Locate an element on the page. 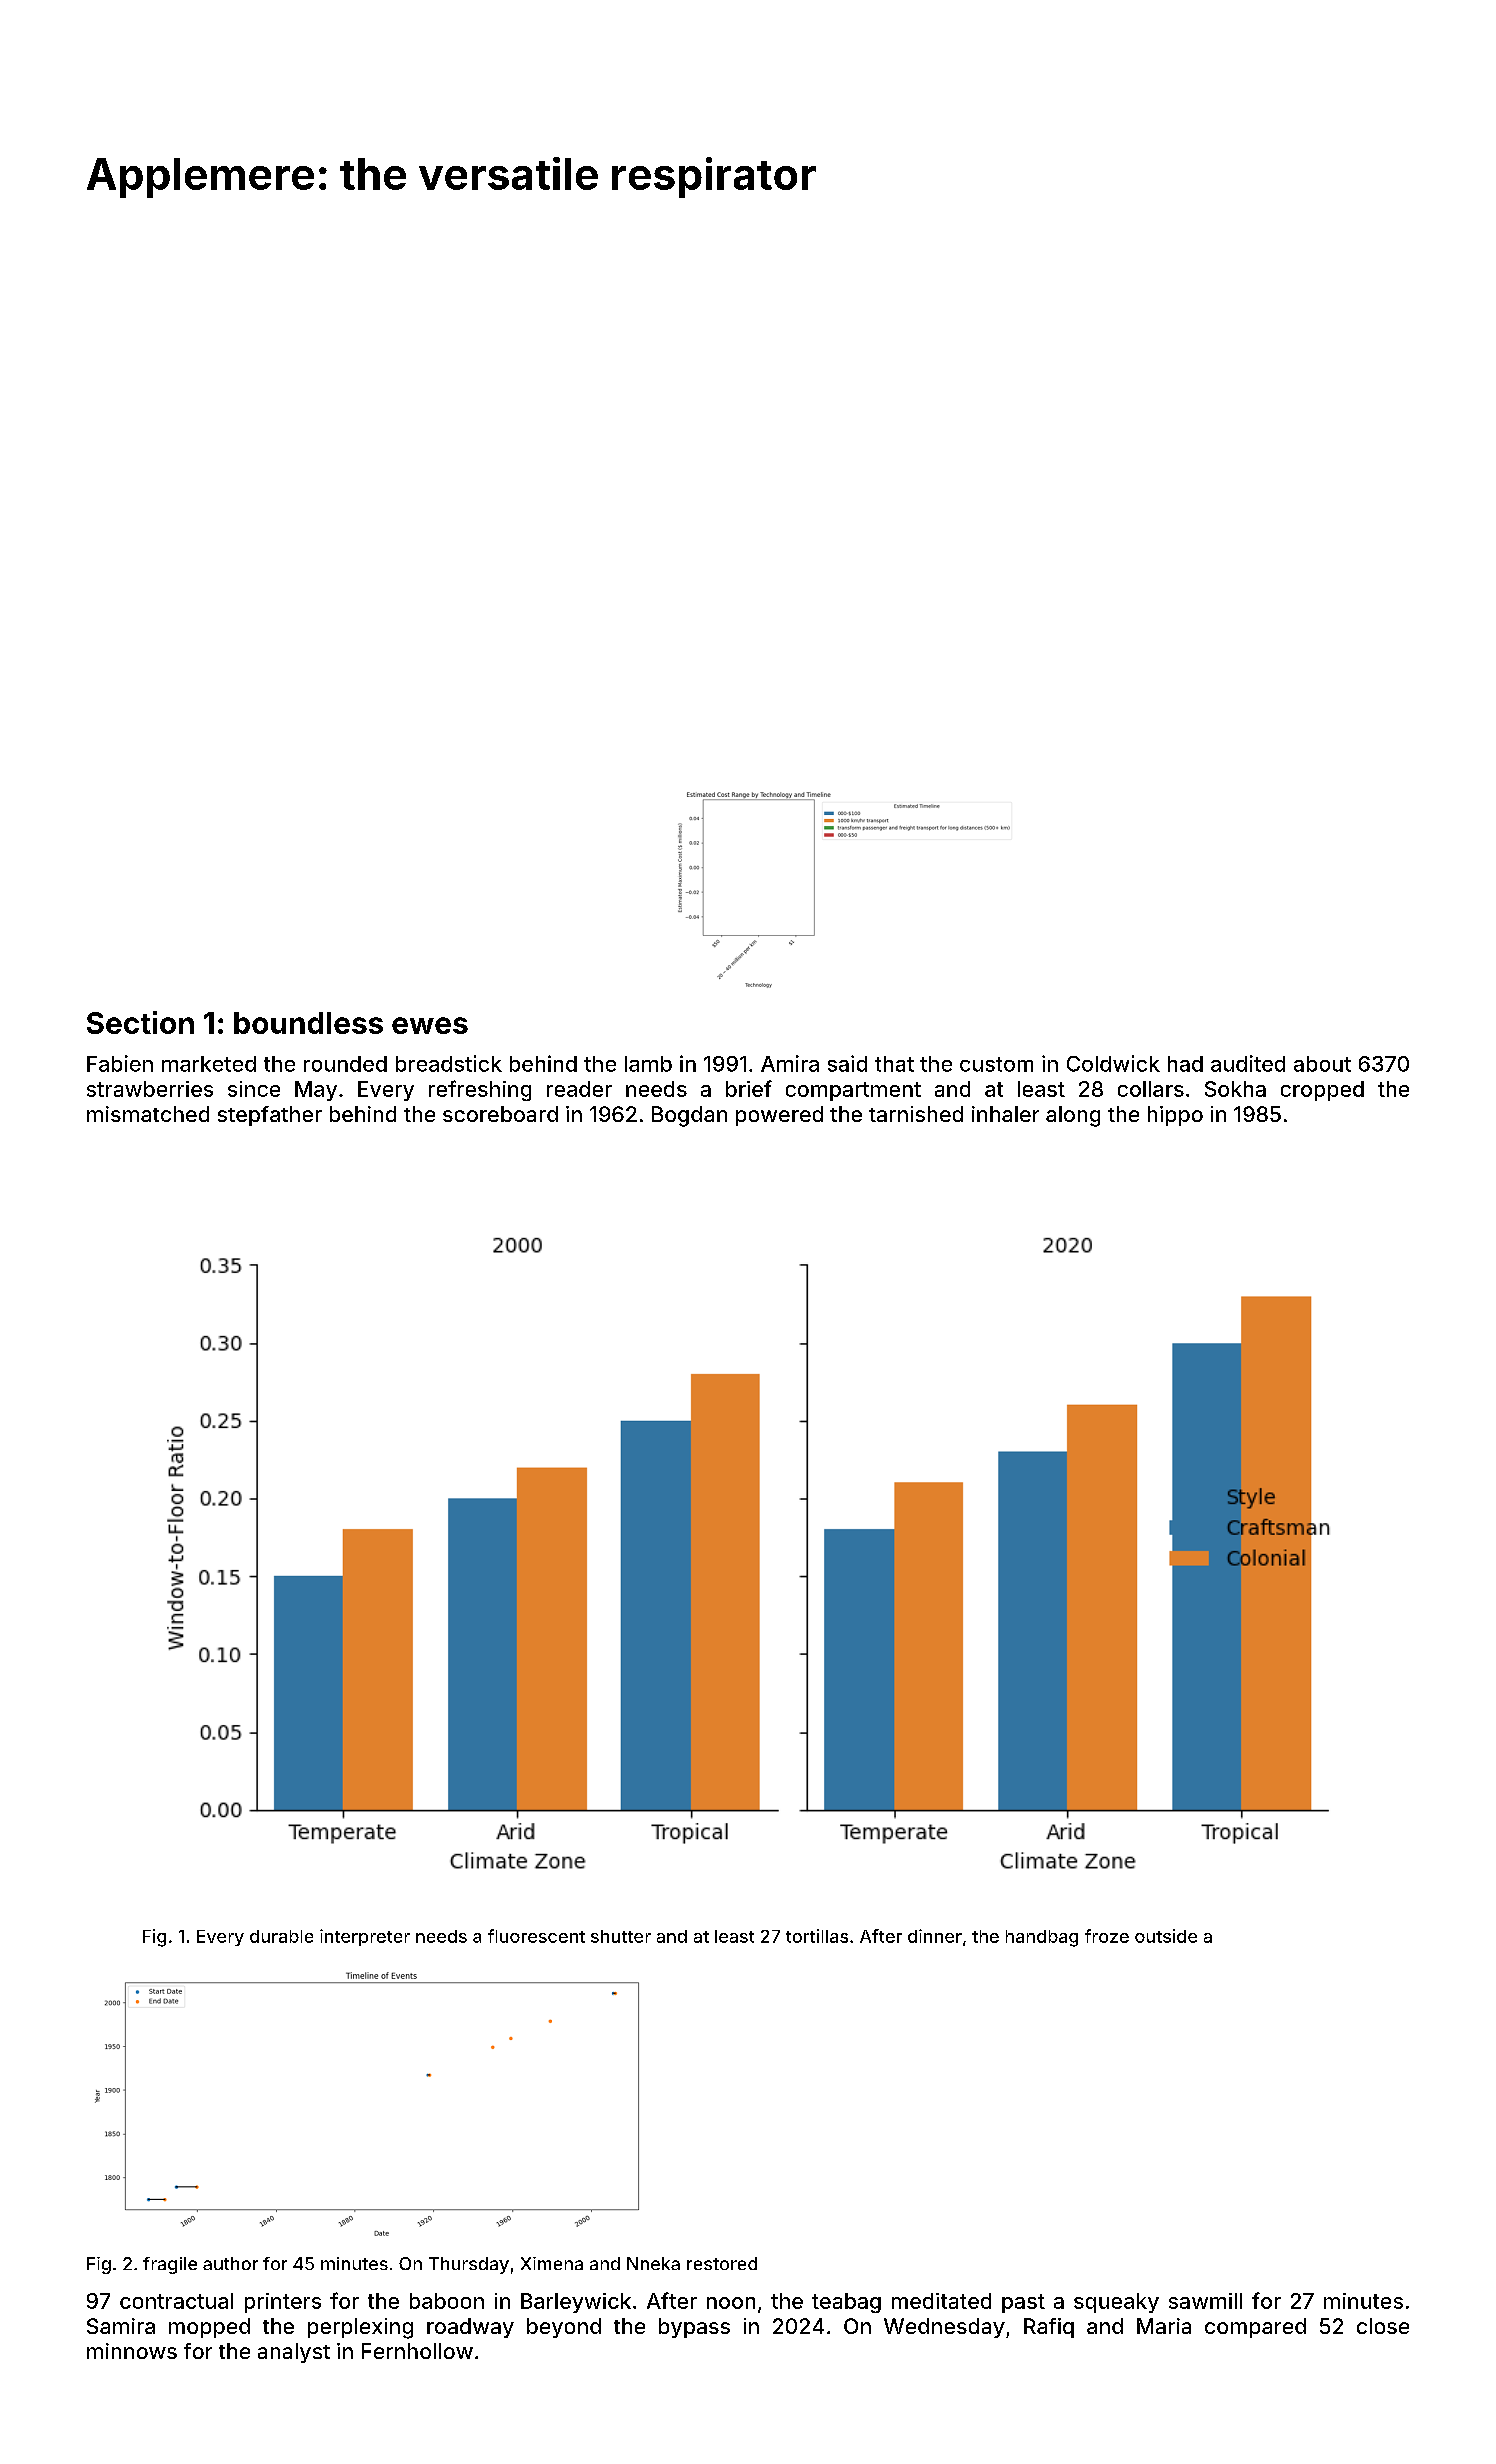 The height and width of the document is (2464, 1496). tortillas is located at coordinates (817, 1936).
